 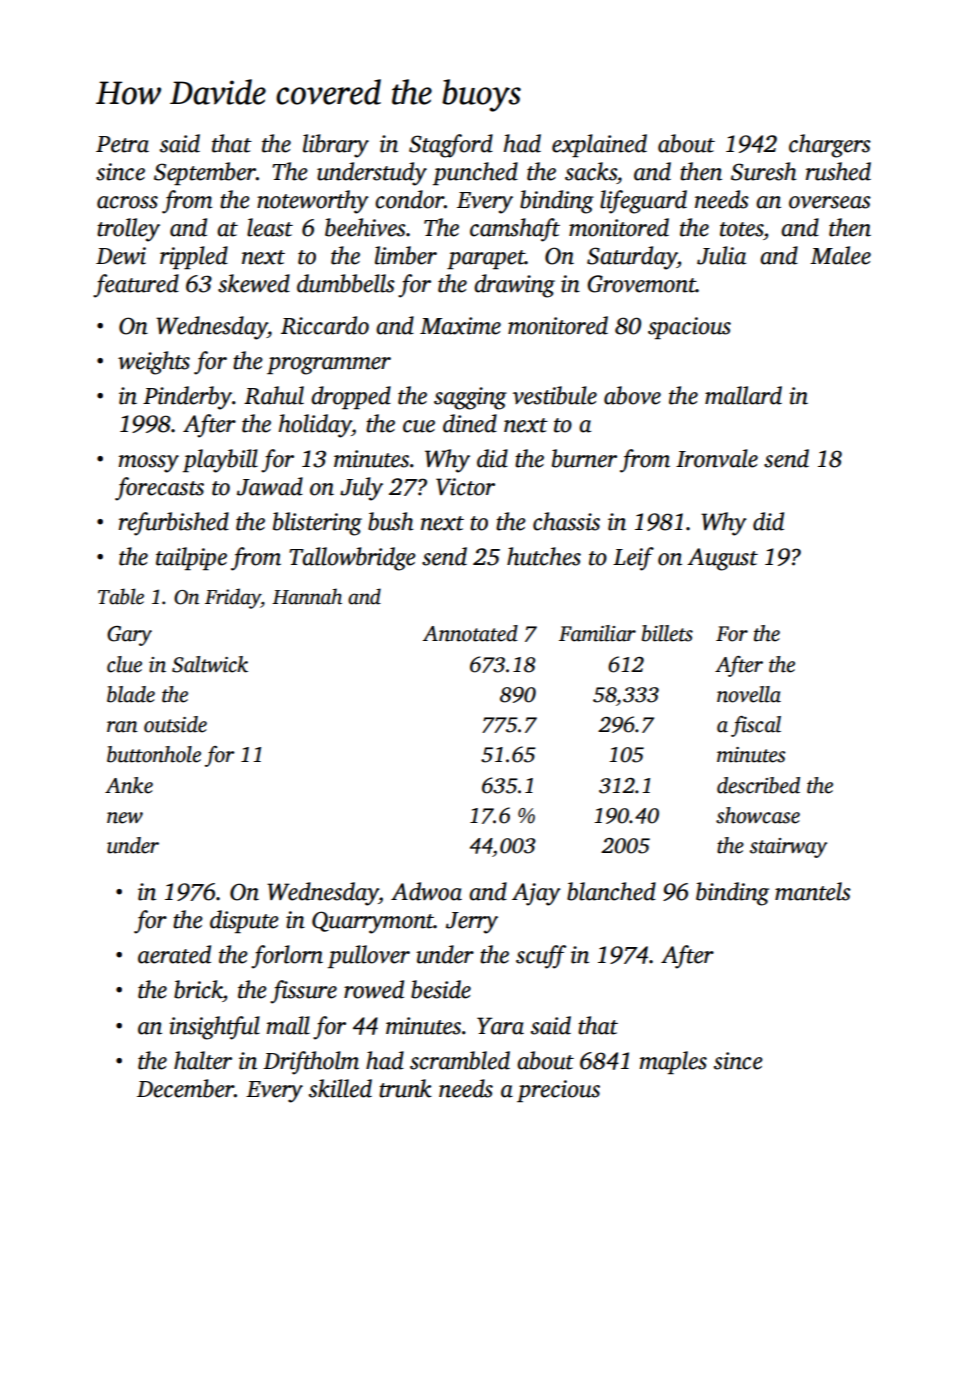 What do you see at coordinates (717, 458) in the screenshot?
I see `Ironvale` at bounding box center [717, 458].
